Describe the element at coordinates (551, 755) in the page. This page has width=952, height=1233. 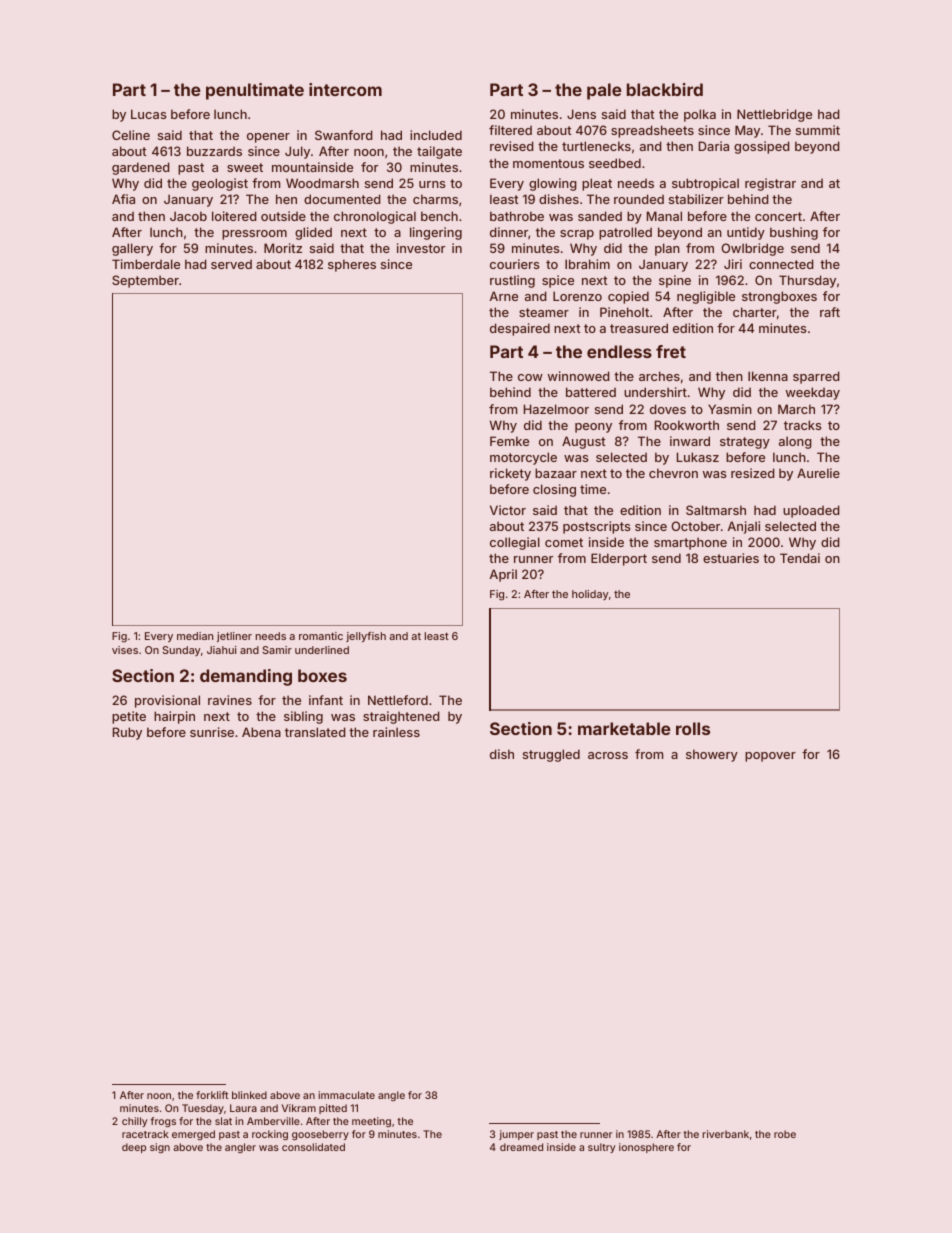
I see `struggled` at that location.
